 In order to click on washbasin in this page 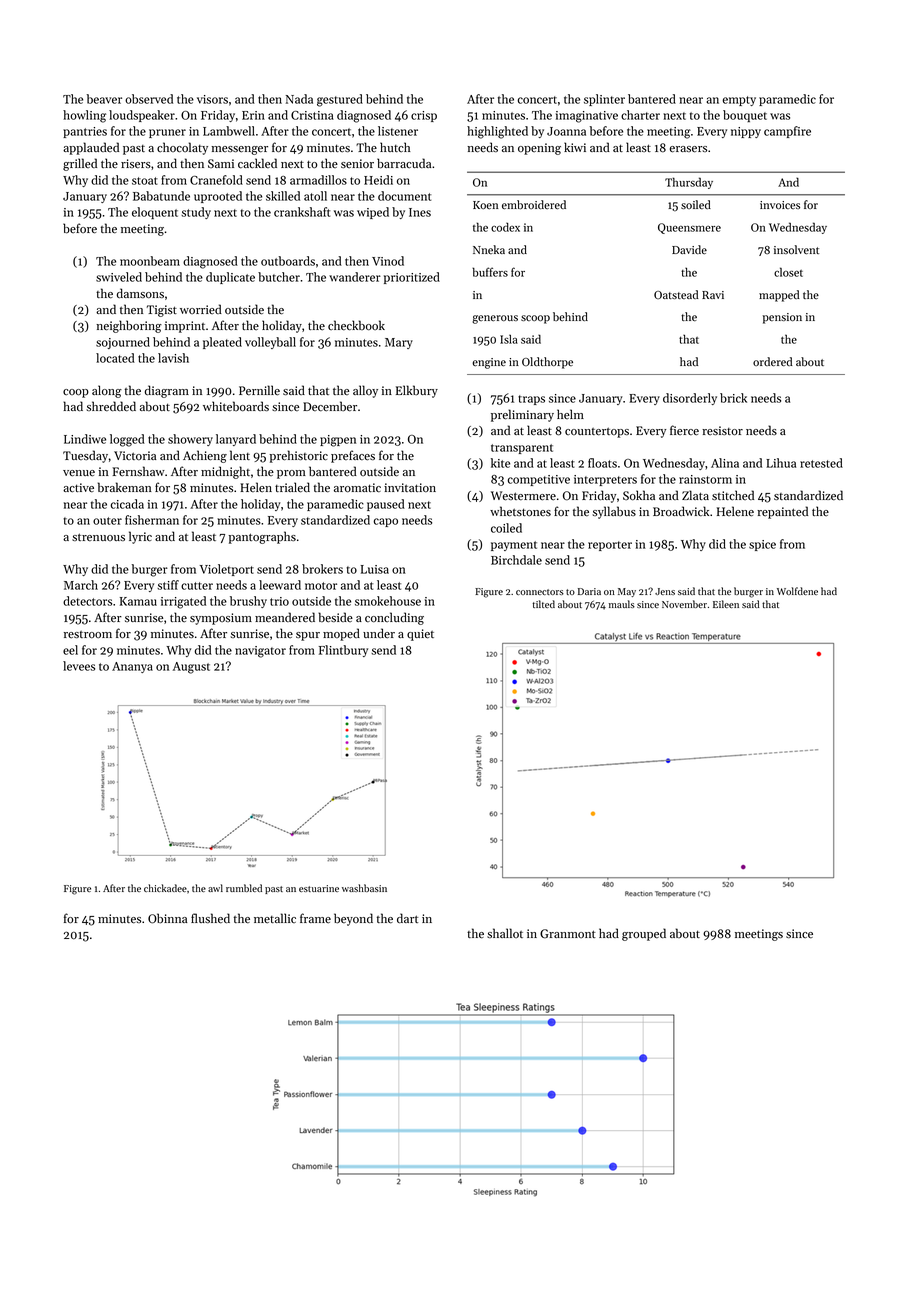, I will do `click(364, 888)`.
